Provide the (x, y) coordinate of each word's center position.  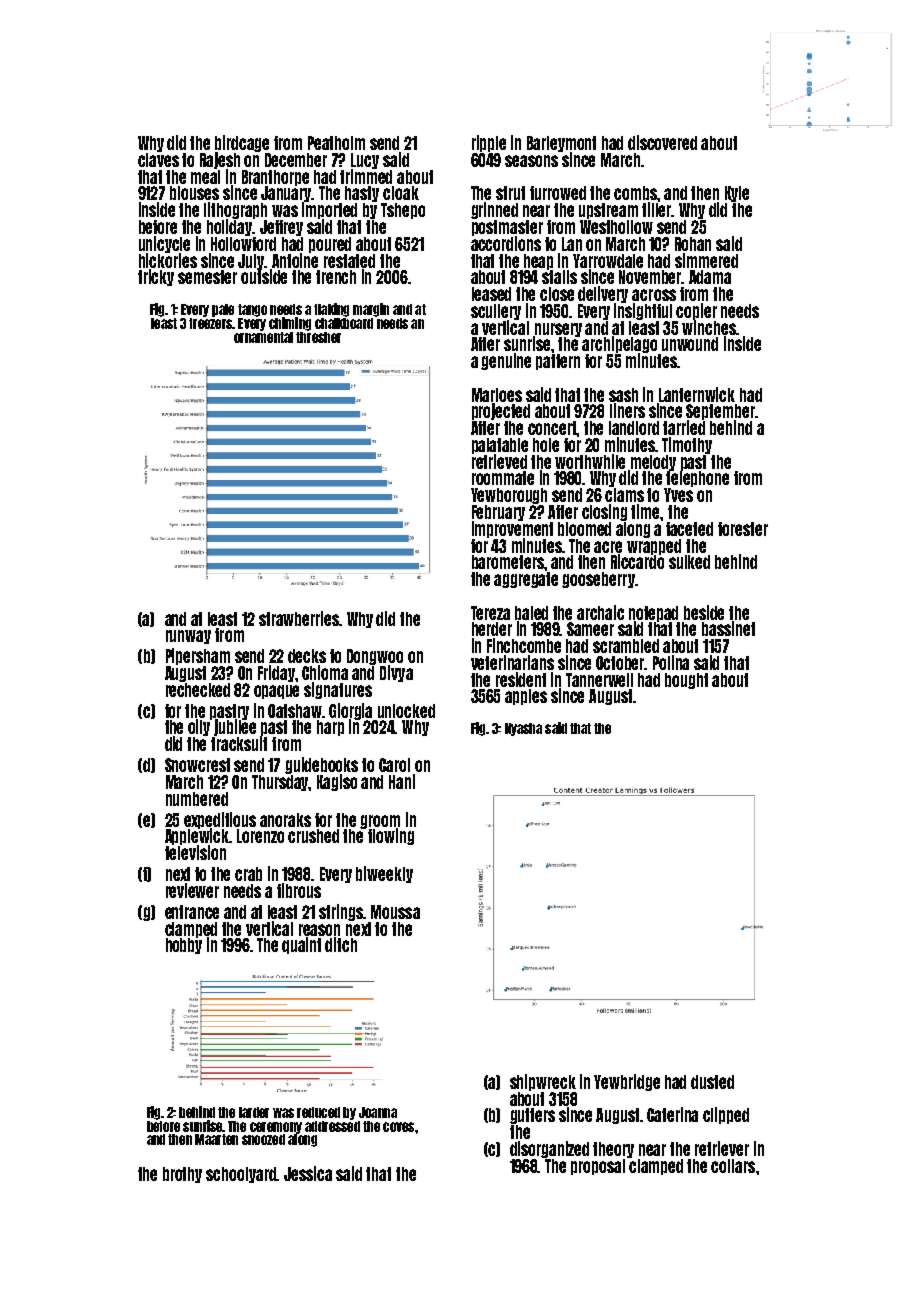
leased (491, 294)
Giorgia (350, 711)
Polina (671, 662)
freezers (210, 323)
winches (709, 327)
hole (546, 445)
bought (686, 681)
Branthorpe (275, 178)
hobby (184, 946)
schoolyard (241, 1175)
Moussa (395, 912)
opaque (276, 692)
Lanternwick (697, 394)
